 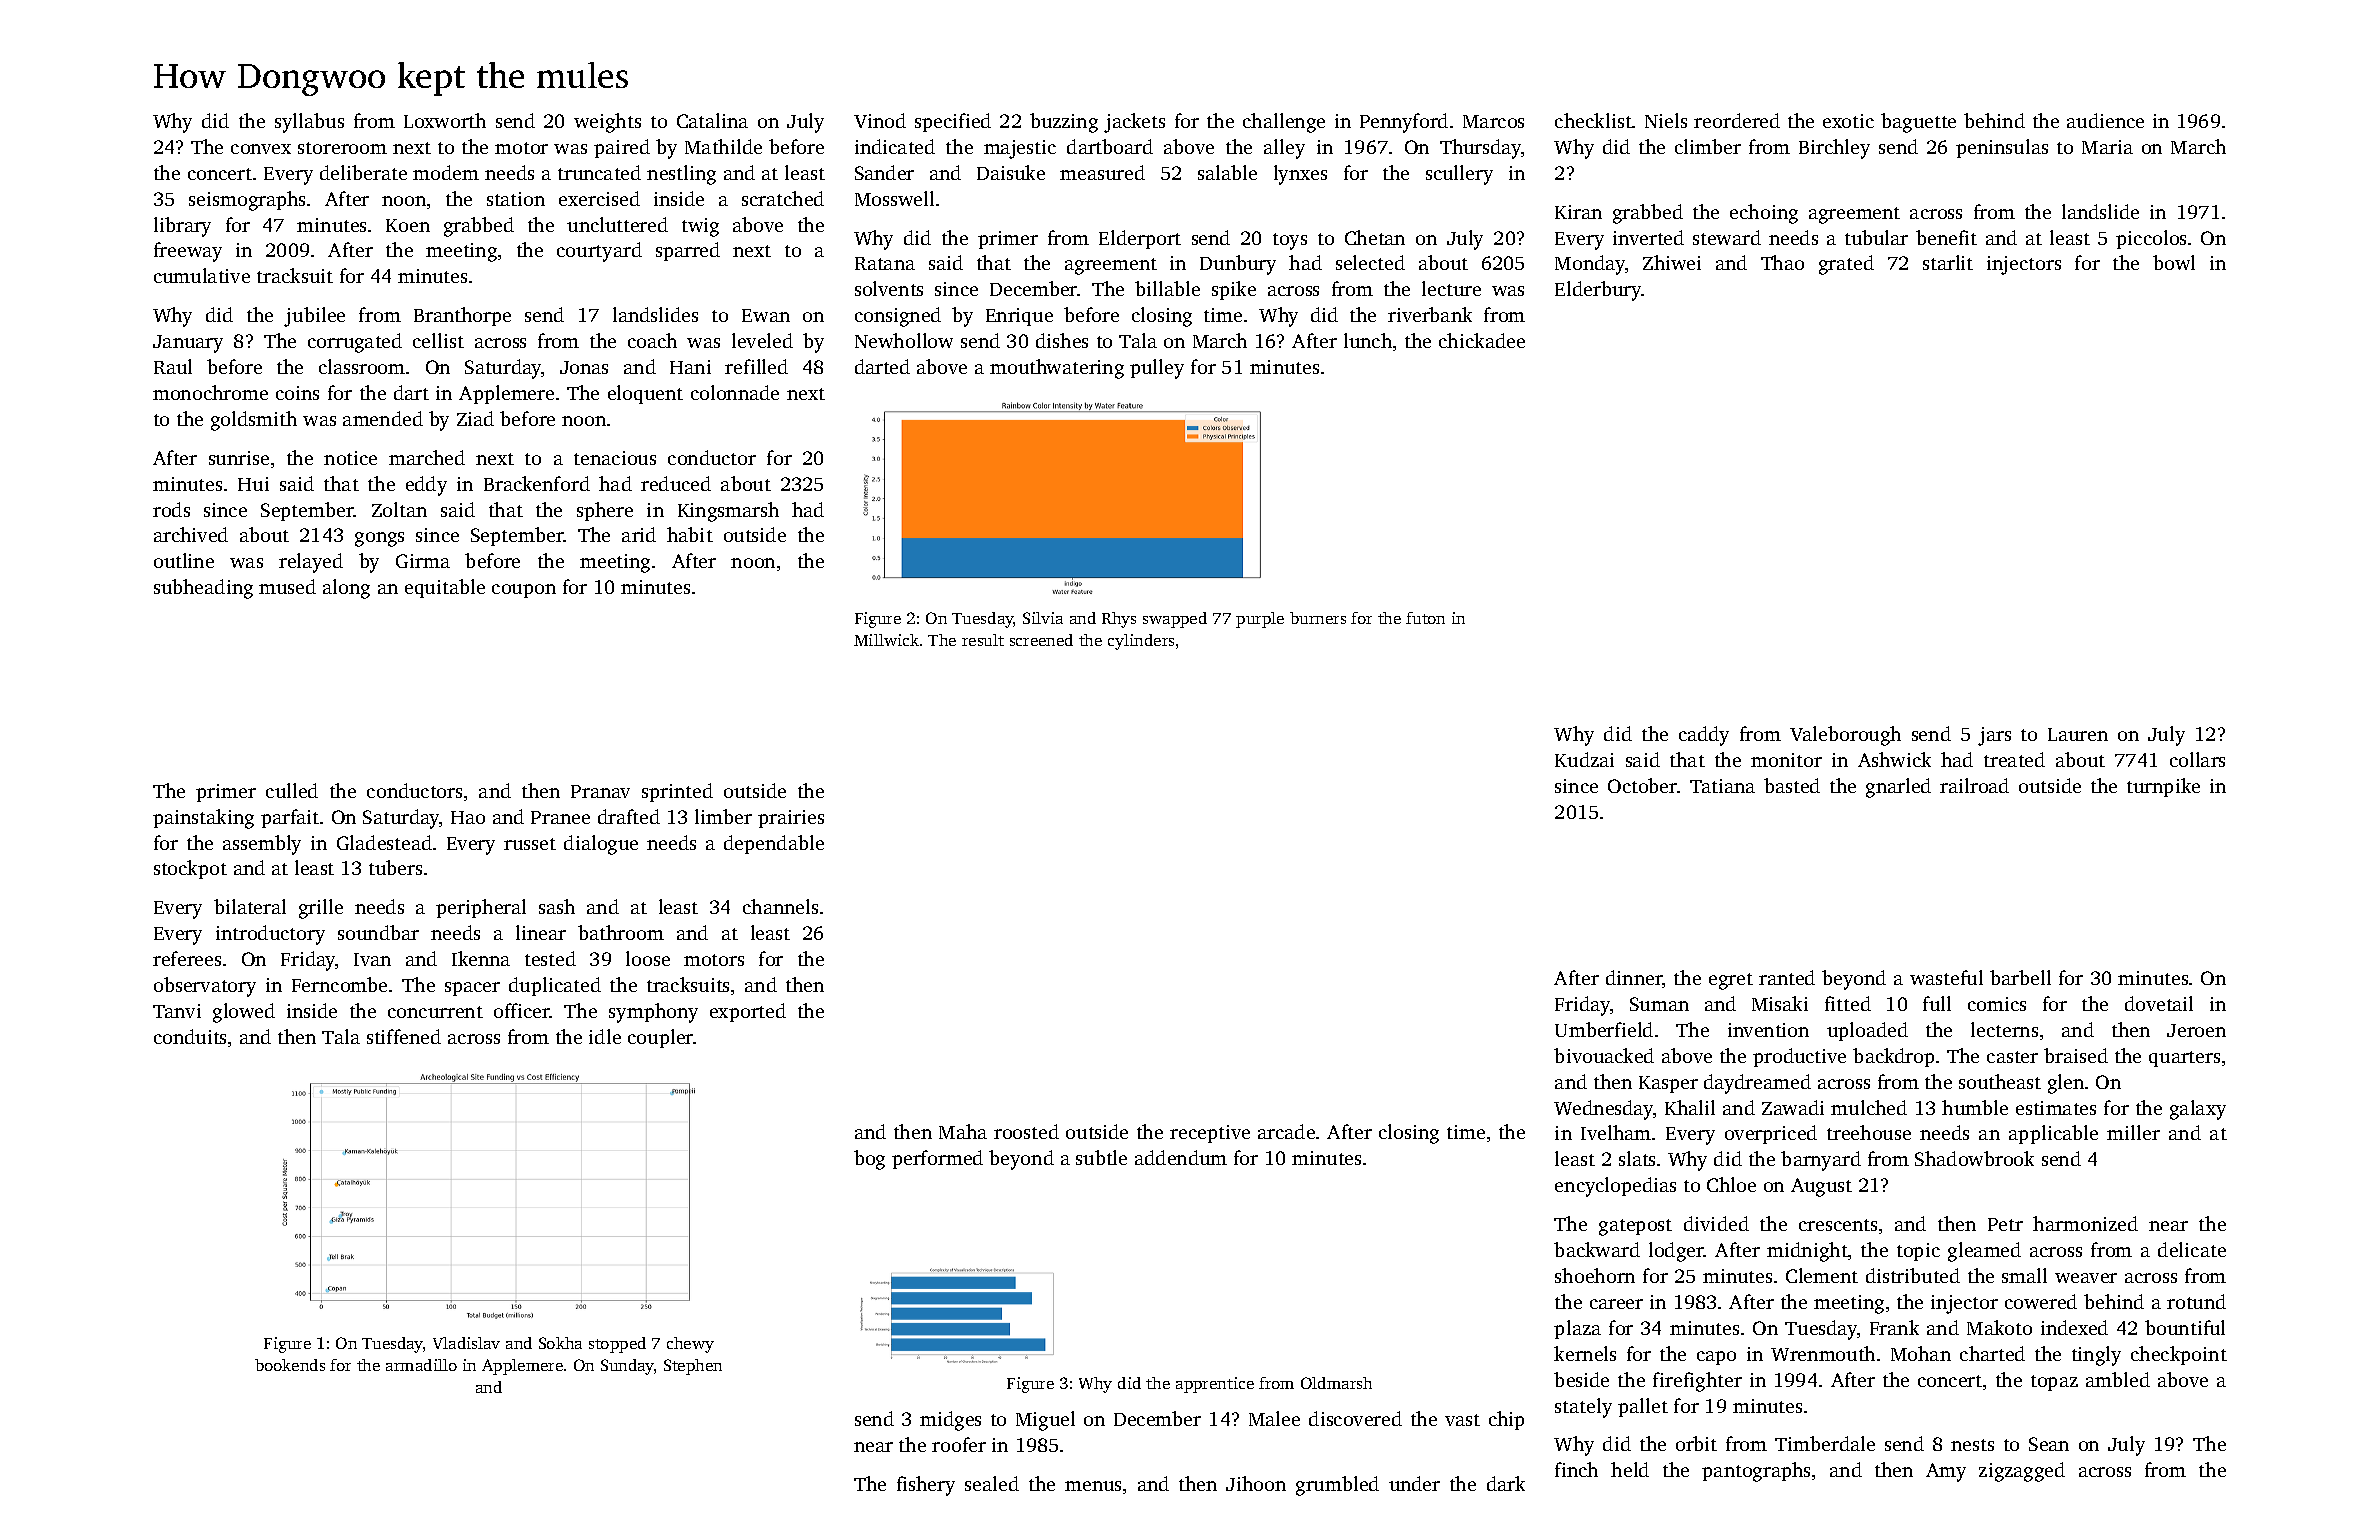 What do you see at coordinates (2078, 734) in the document?
I see `Lauren` at bounding box center [2078, 734].
